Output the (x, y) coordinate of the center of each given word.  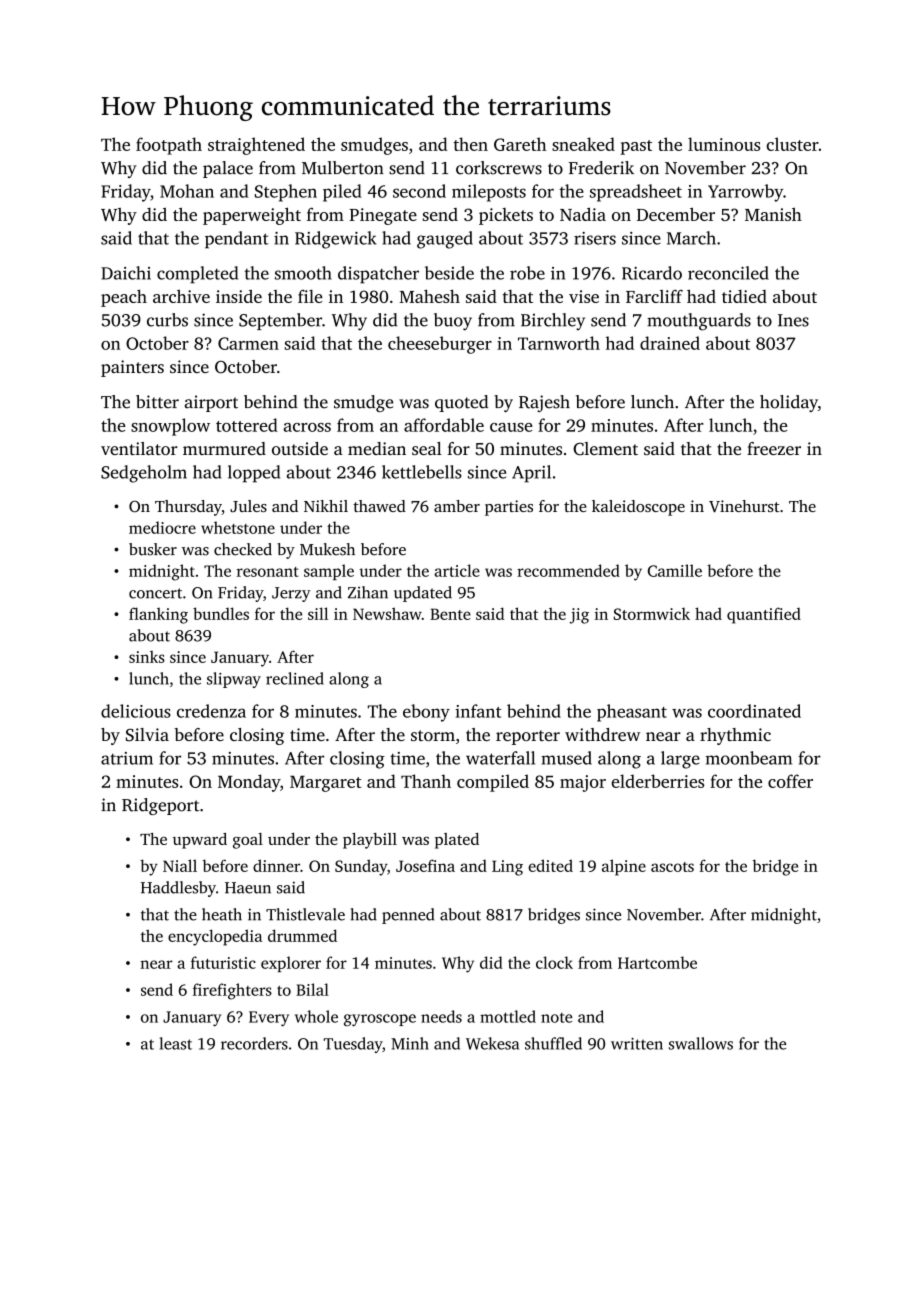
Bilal (312, 989)
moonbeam (749, 758)
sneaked (583, 144)
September (280, 321)
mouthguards (699, 322)
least (175, 1043)
